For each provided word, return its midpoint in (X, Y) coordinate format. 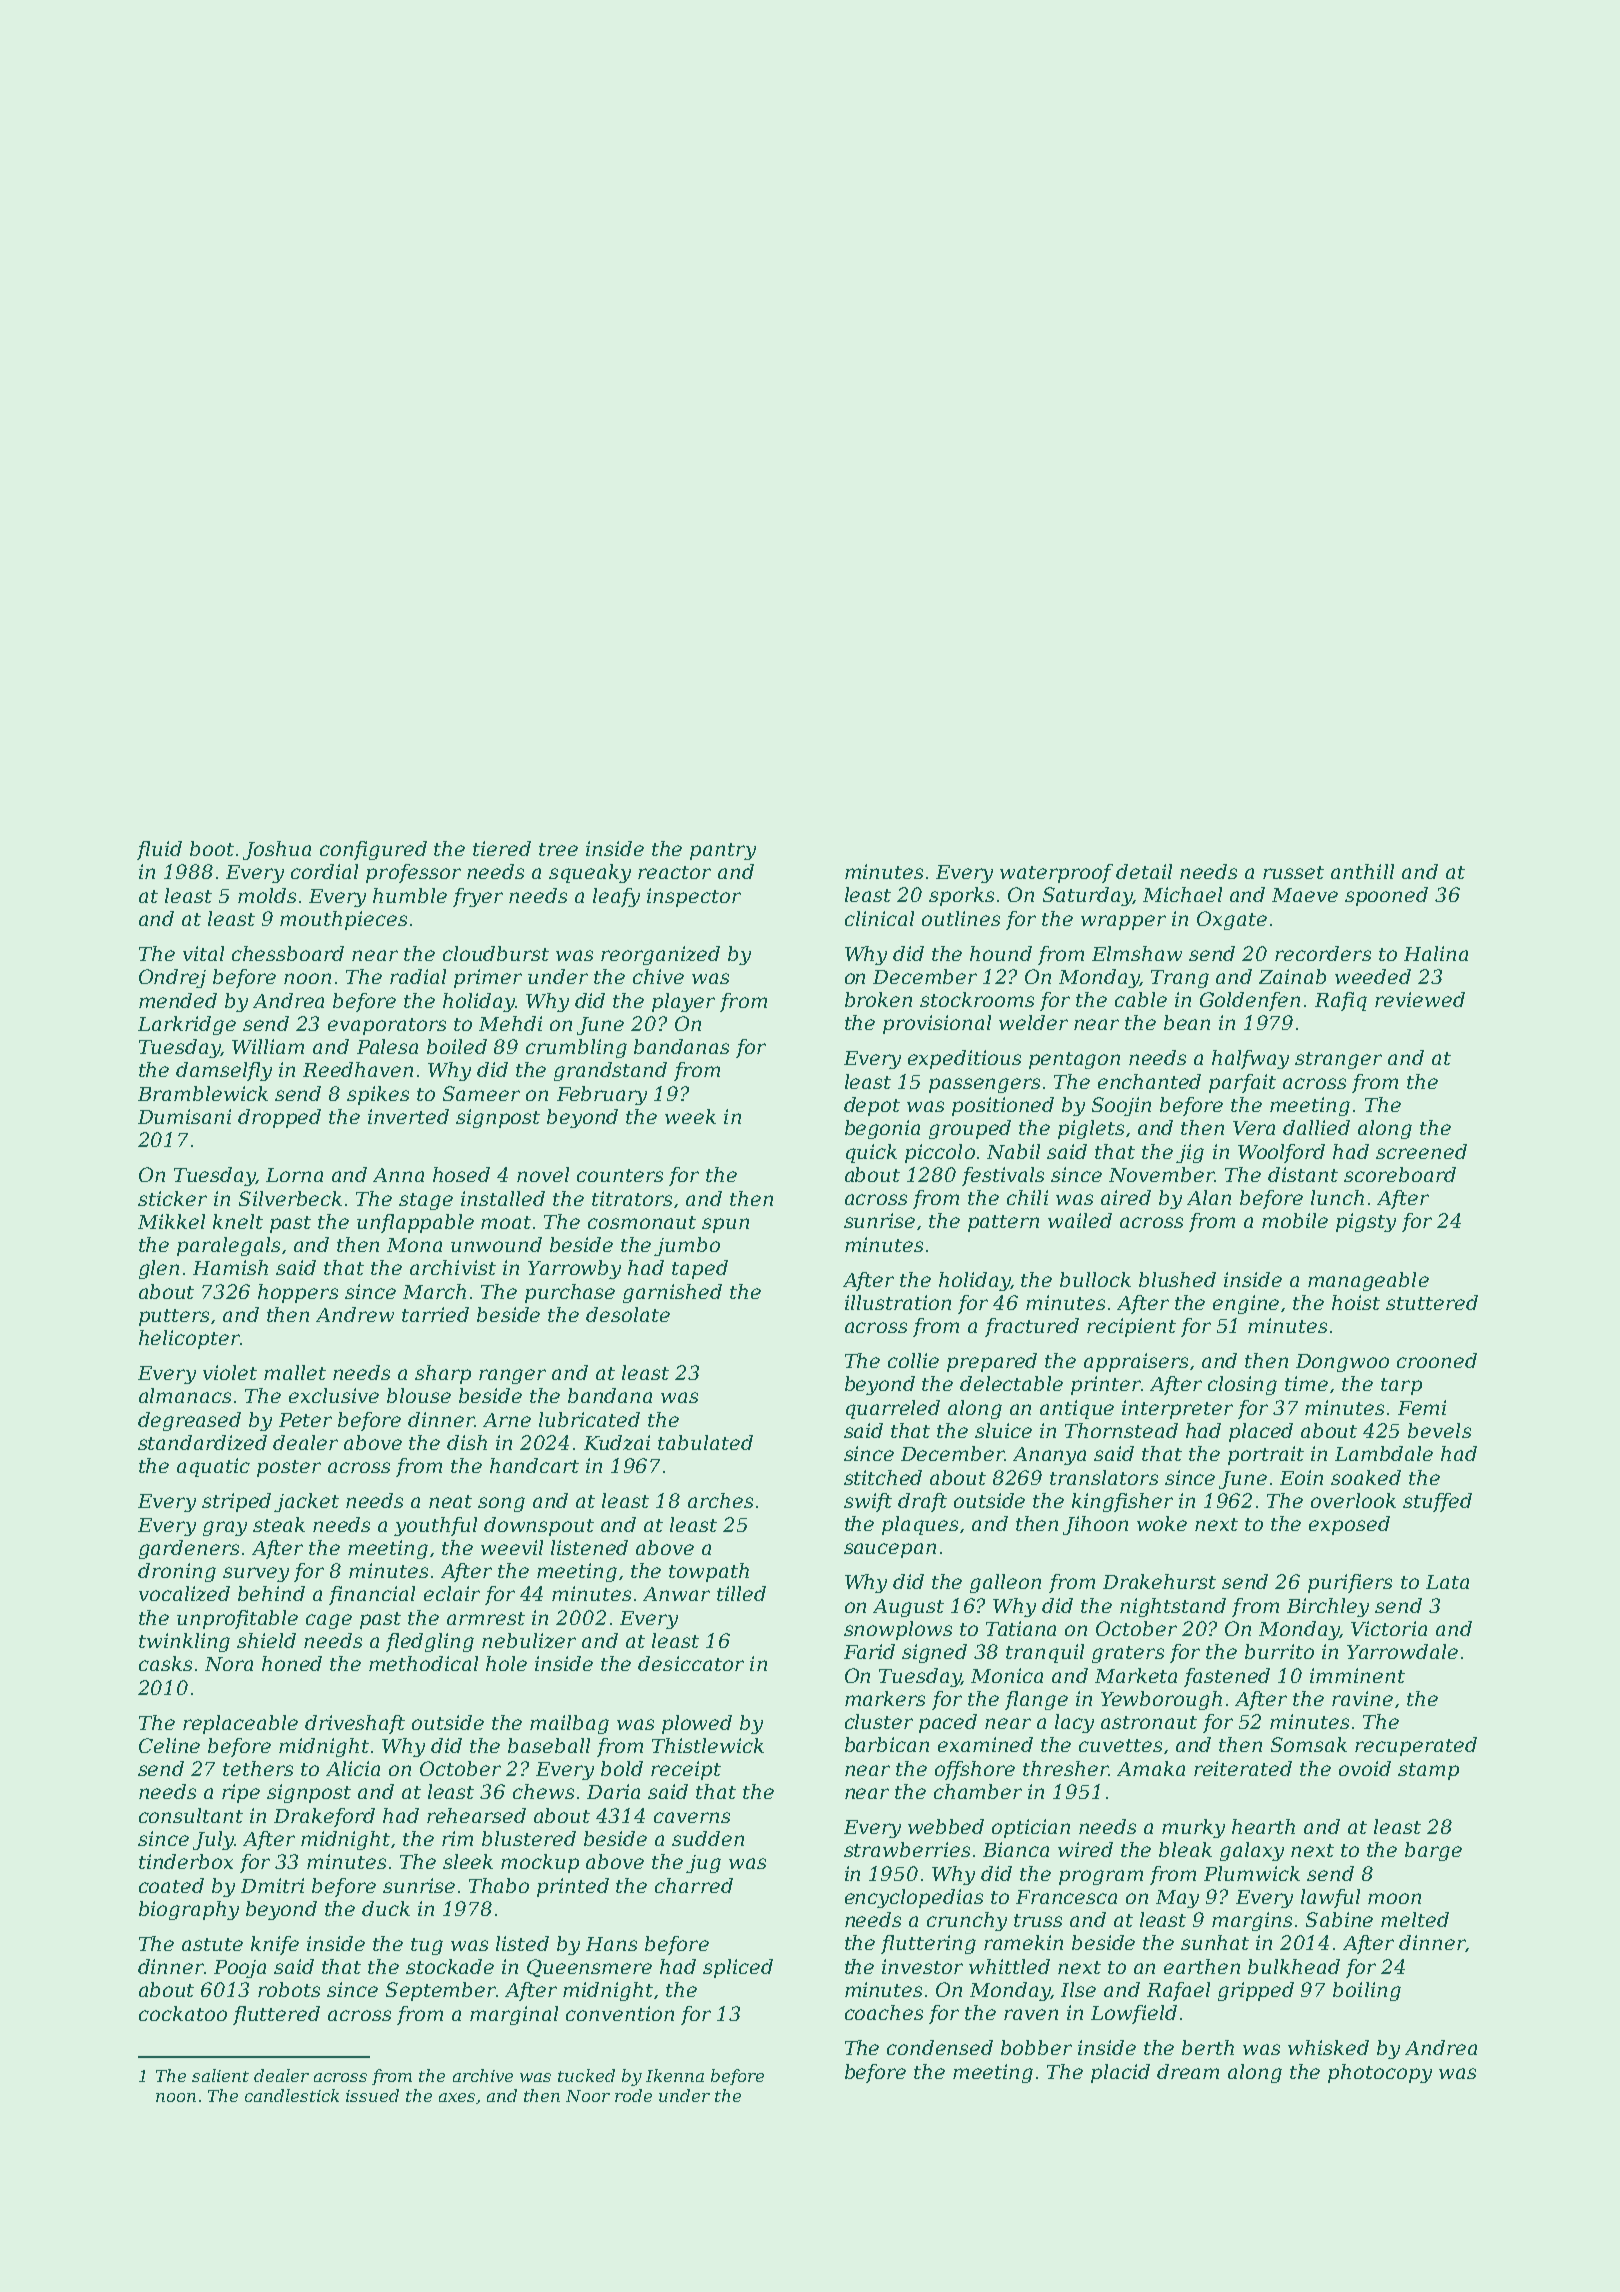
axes (457, 2097)
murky (1193, 1828)
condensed (940, 2047)
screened (1421, 1151)
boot (212, 848)
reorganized (660, 955)
